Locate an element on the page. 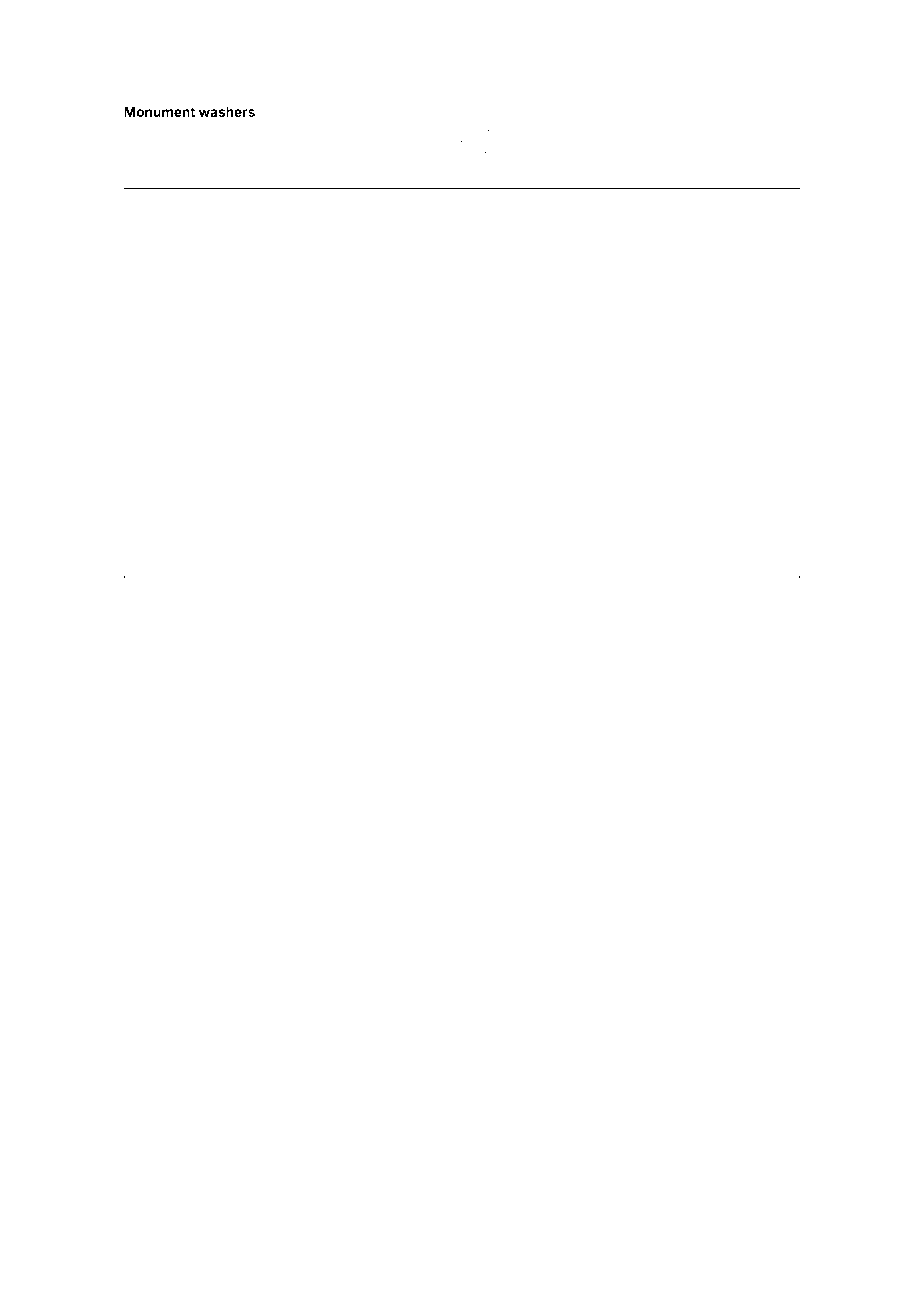 This page has height=1308, width=924. revealed is located at coordinates (263, 141).
